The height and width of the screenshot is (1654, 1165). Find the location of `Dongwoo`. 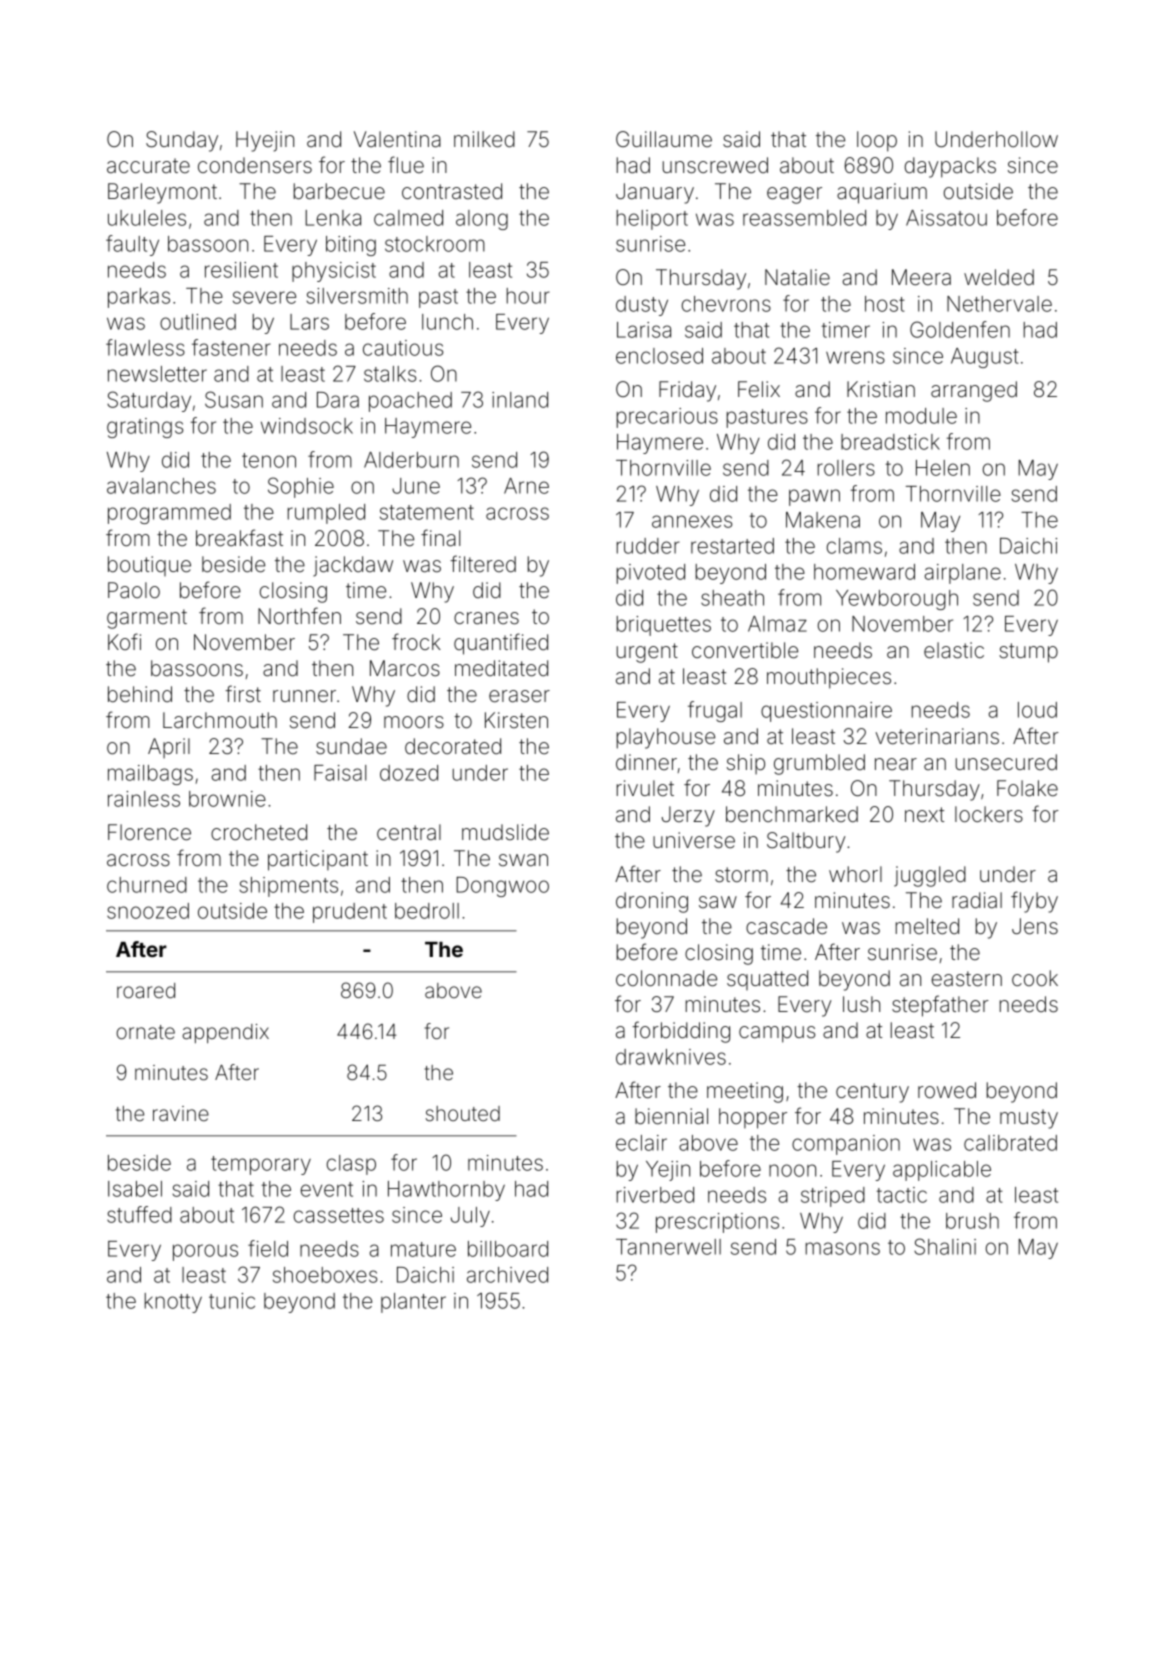

Dongwoo is located at coordinates (502, 886).
